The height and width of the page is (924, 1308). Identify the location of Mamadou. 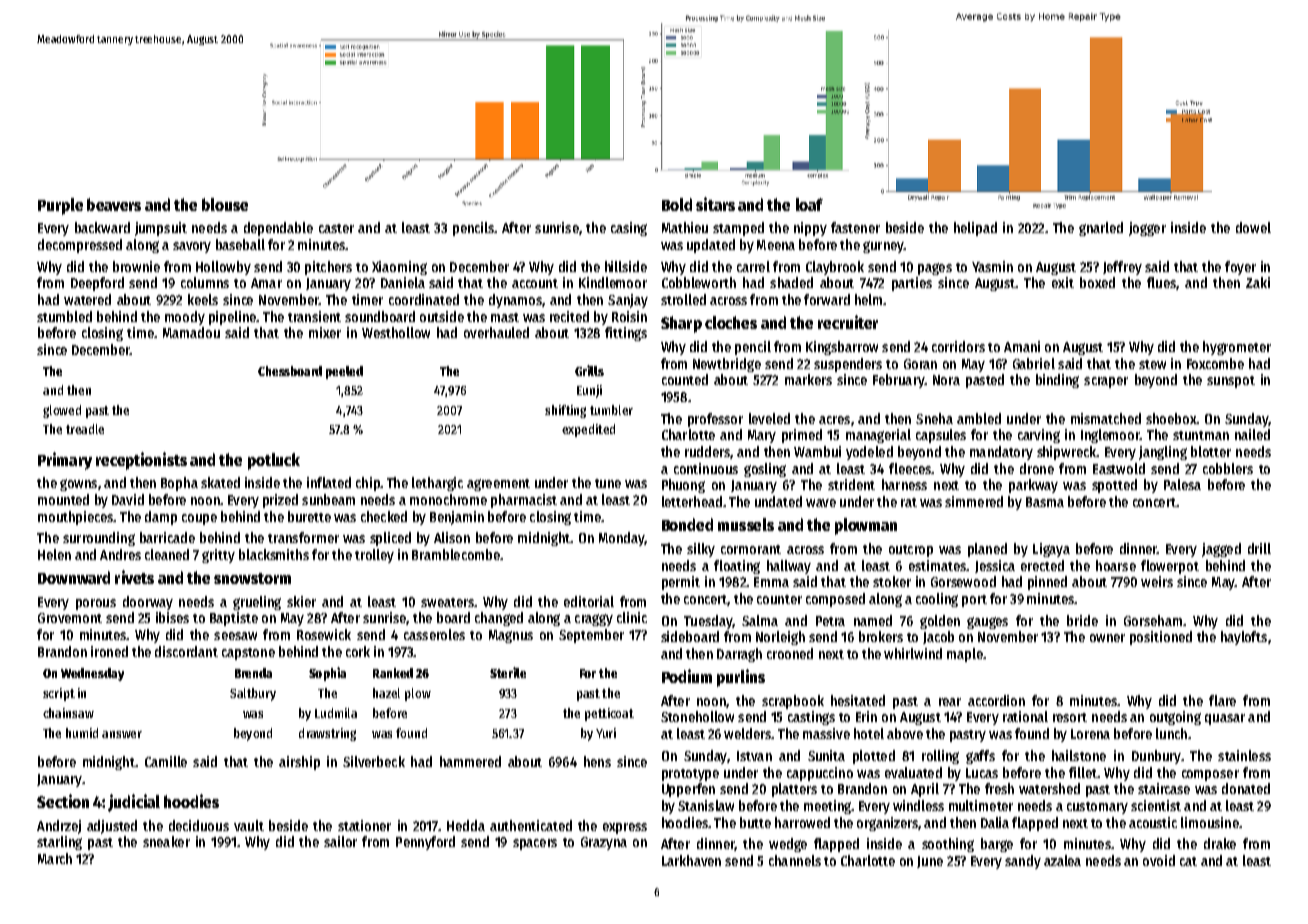
(191, 332).
